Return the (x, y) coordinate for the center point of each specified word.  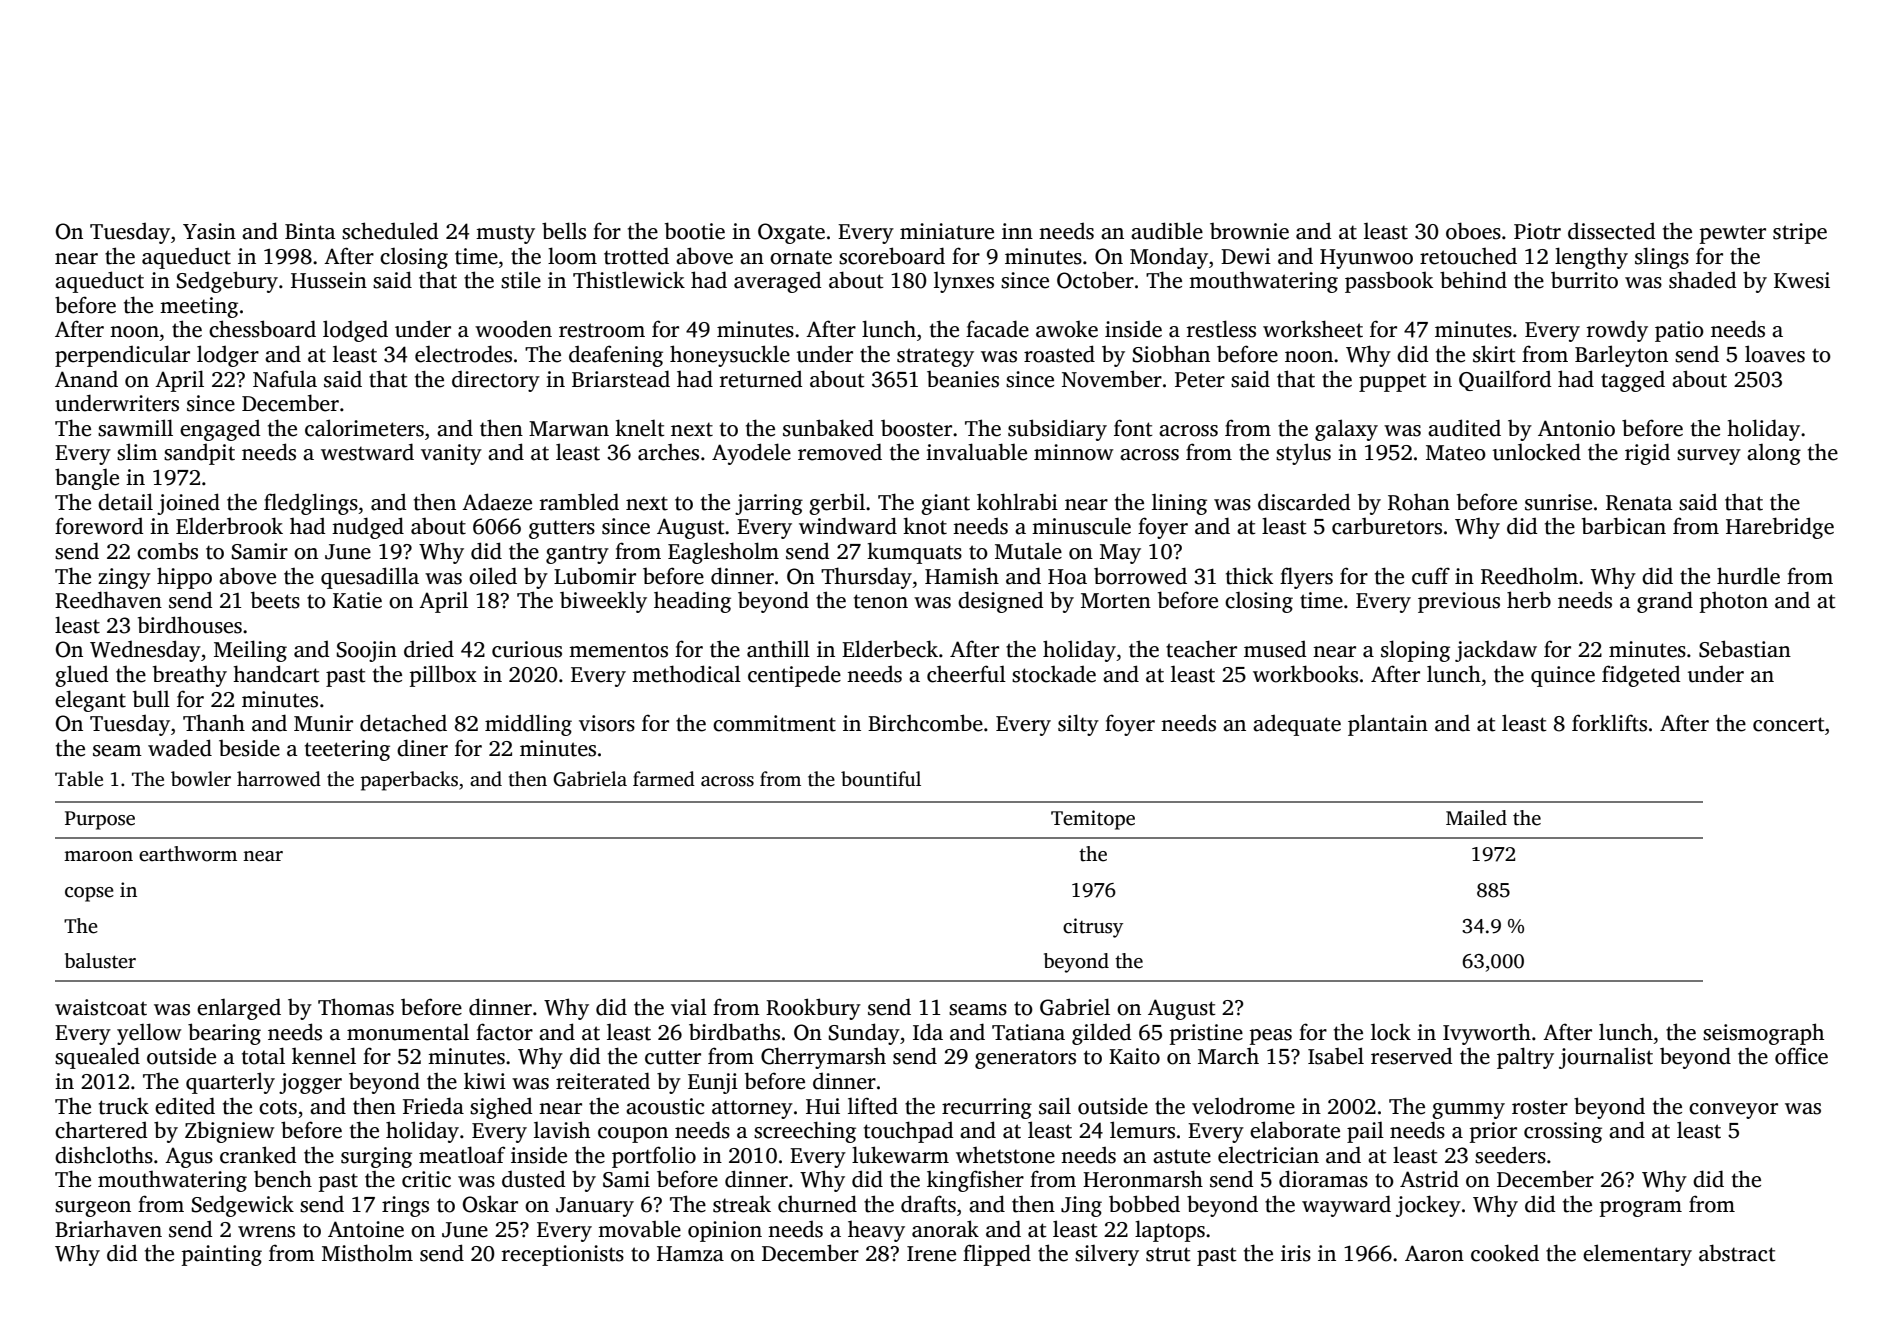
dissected (1612, 231)
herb (1529, 600)
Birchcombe (925, 723)
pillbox (443, 676)
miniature (947, 231)
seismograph (1763, 1034)
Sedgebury (227, 282)
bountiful (881, 779)
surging (376, 1157)
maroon (98, 856)
